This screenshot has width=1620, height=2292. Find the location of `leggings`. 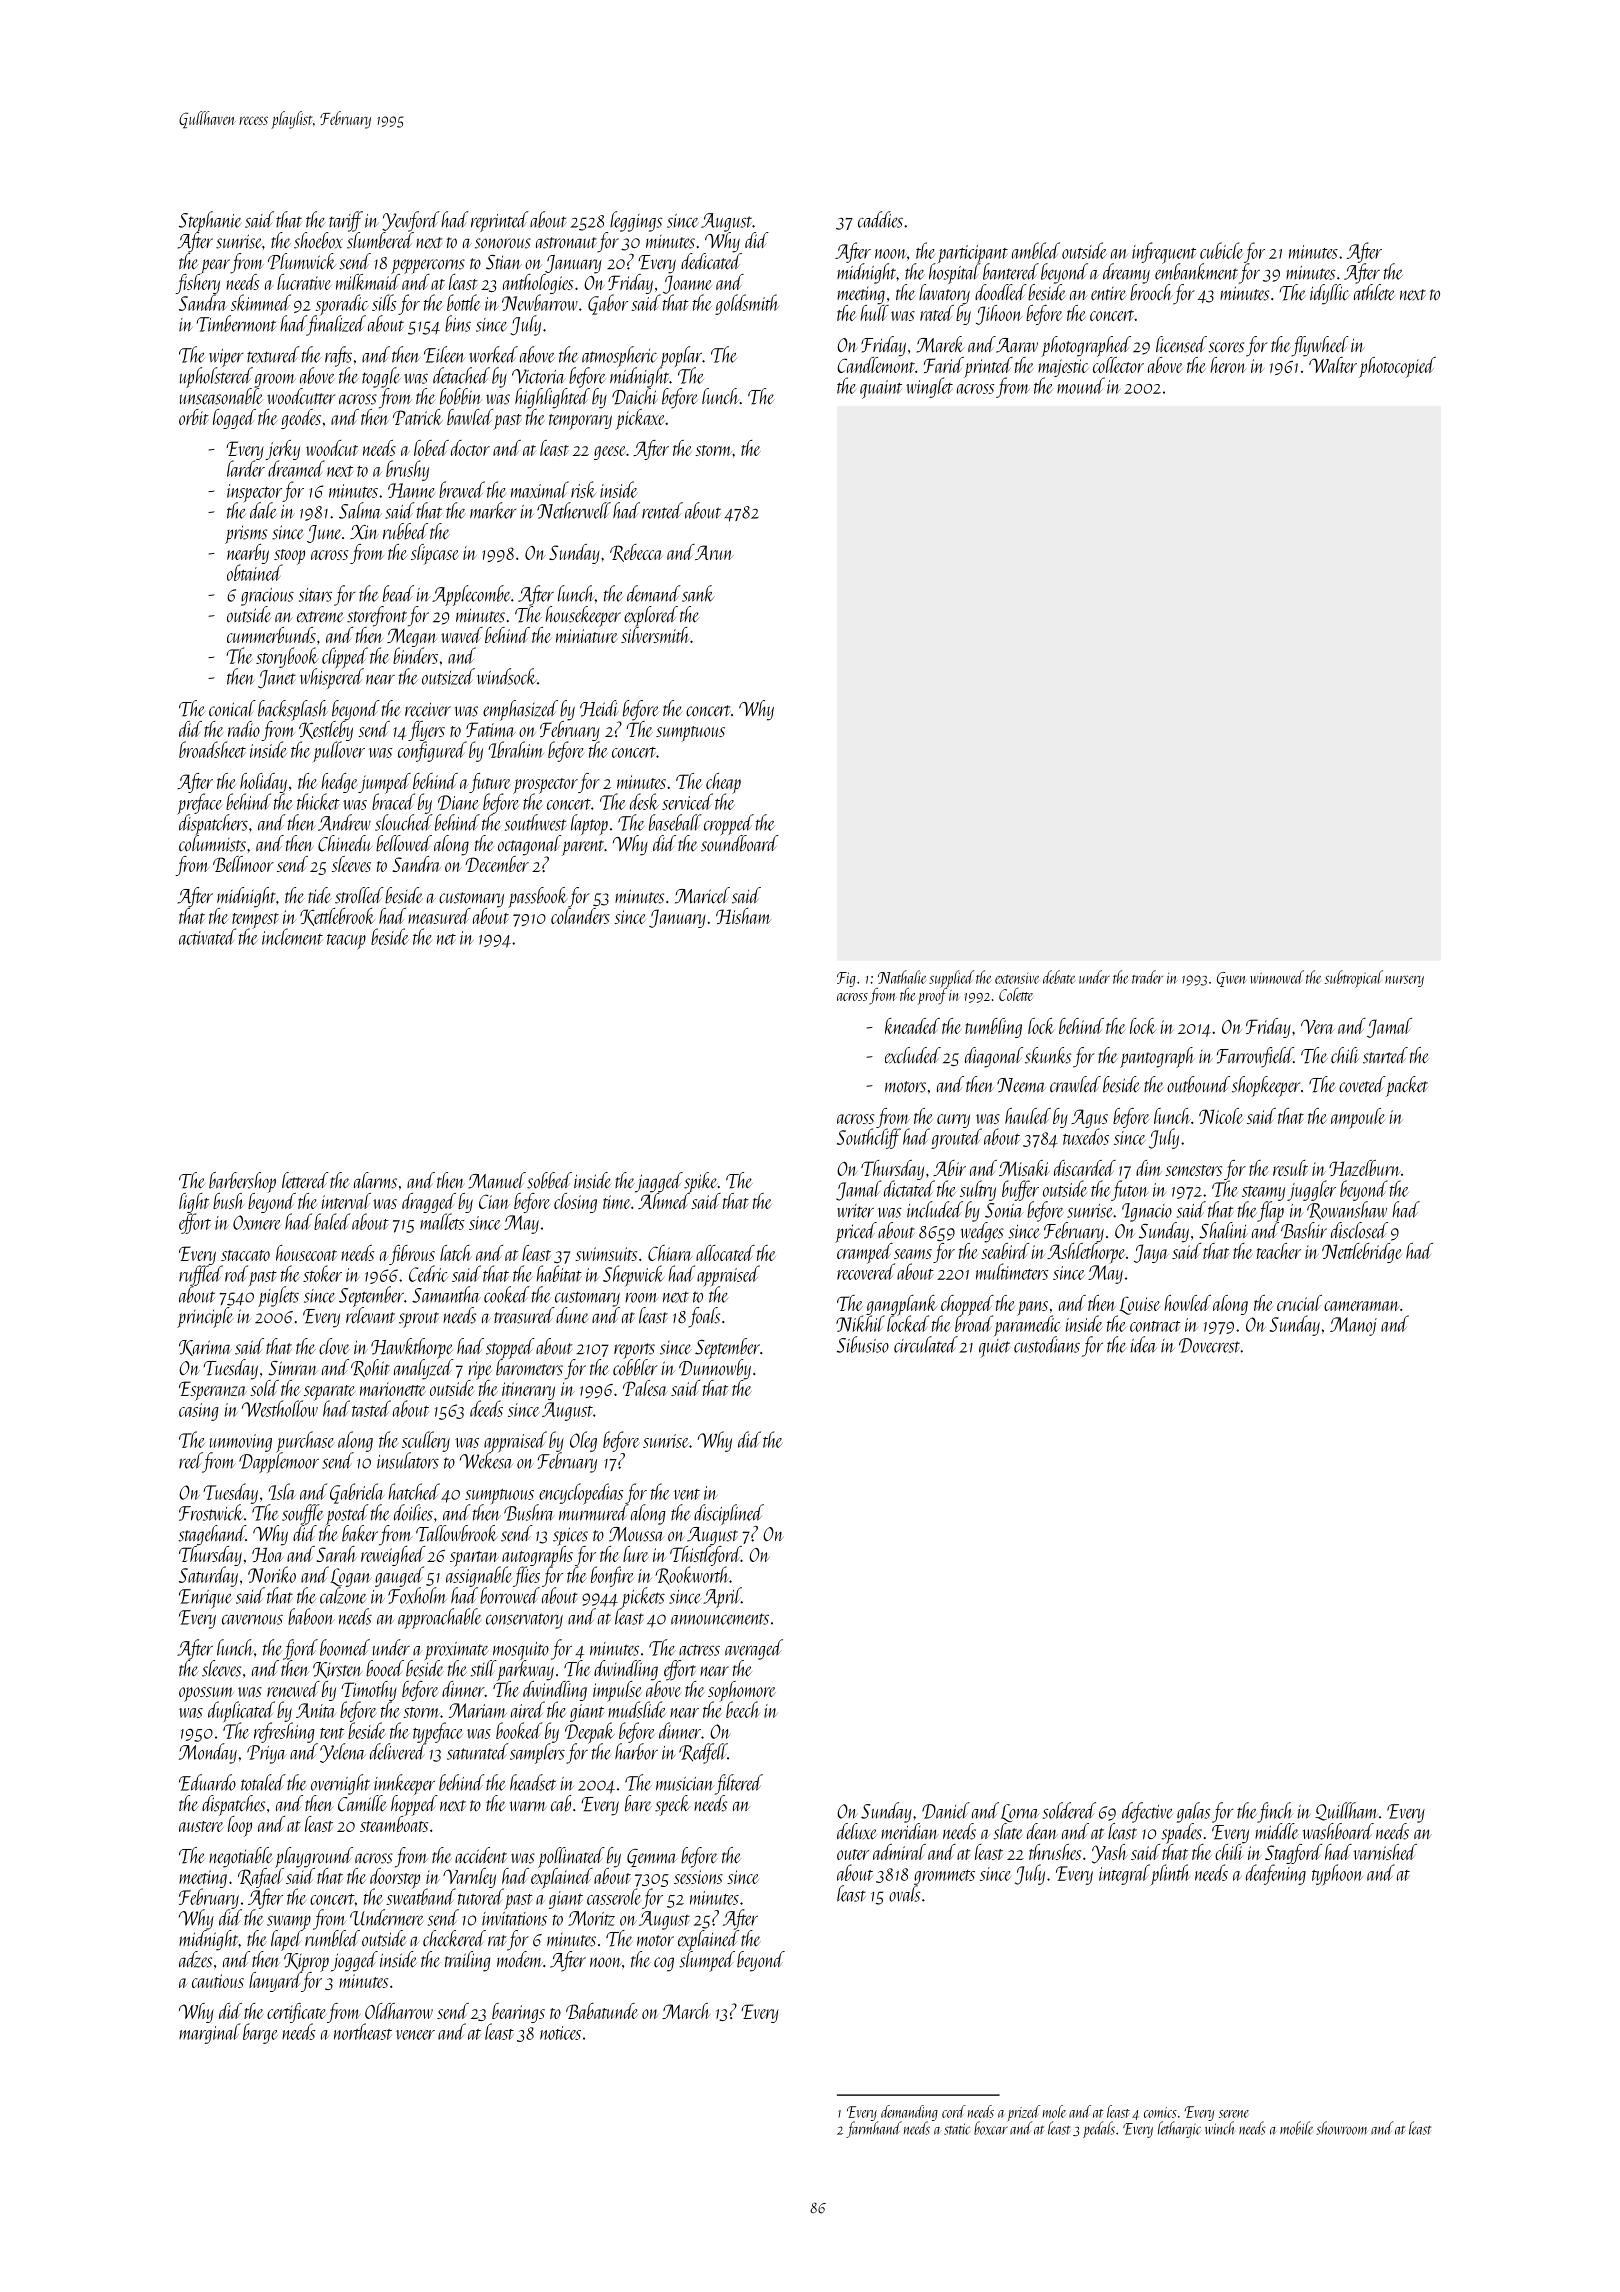

leggings is located at coordinates (636, 221).
